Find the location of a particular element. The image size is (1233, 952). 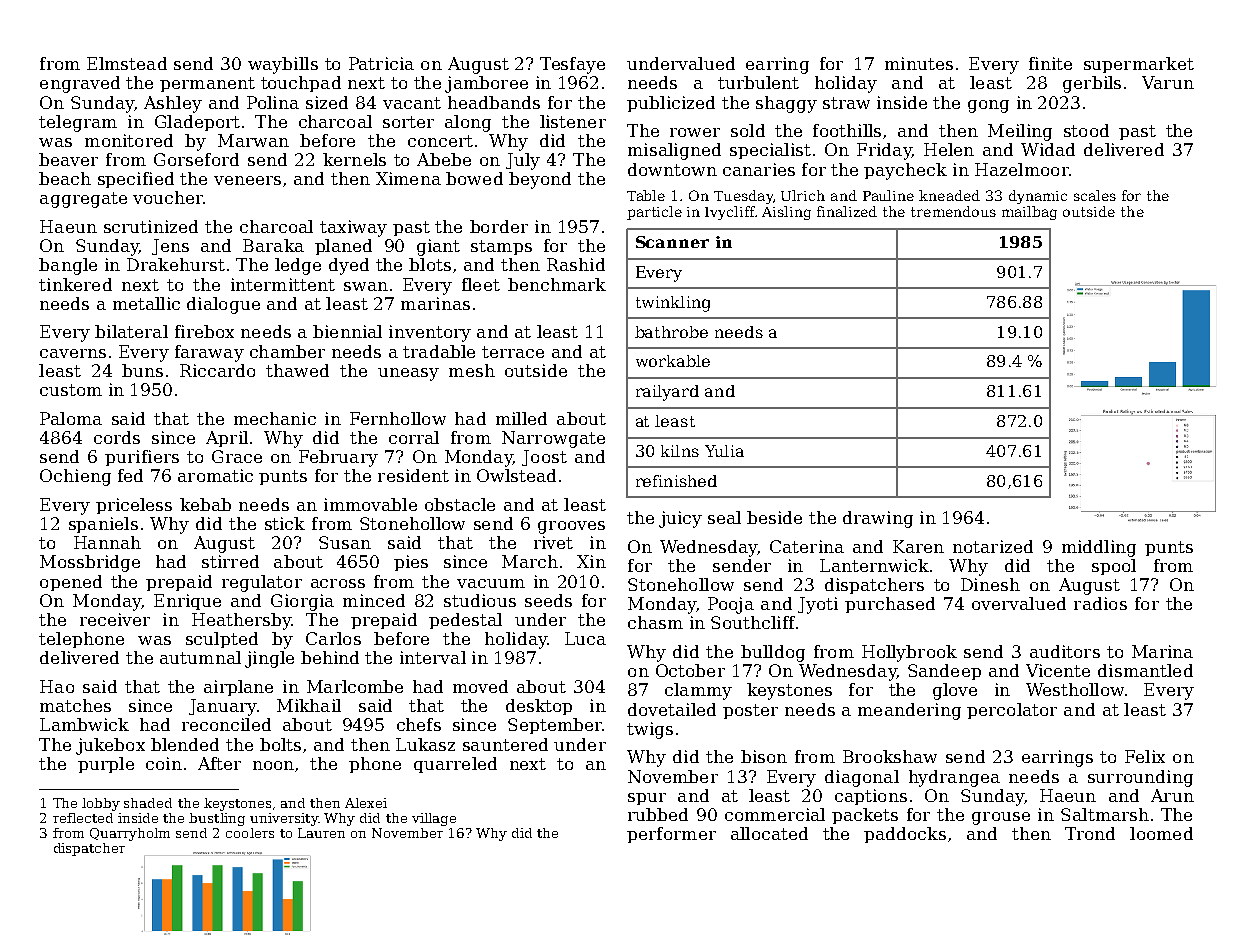

Marwan is located at coordinates (253, 140).
